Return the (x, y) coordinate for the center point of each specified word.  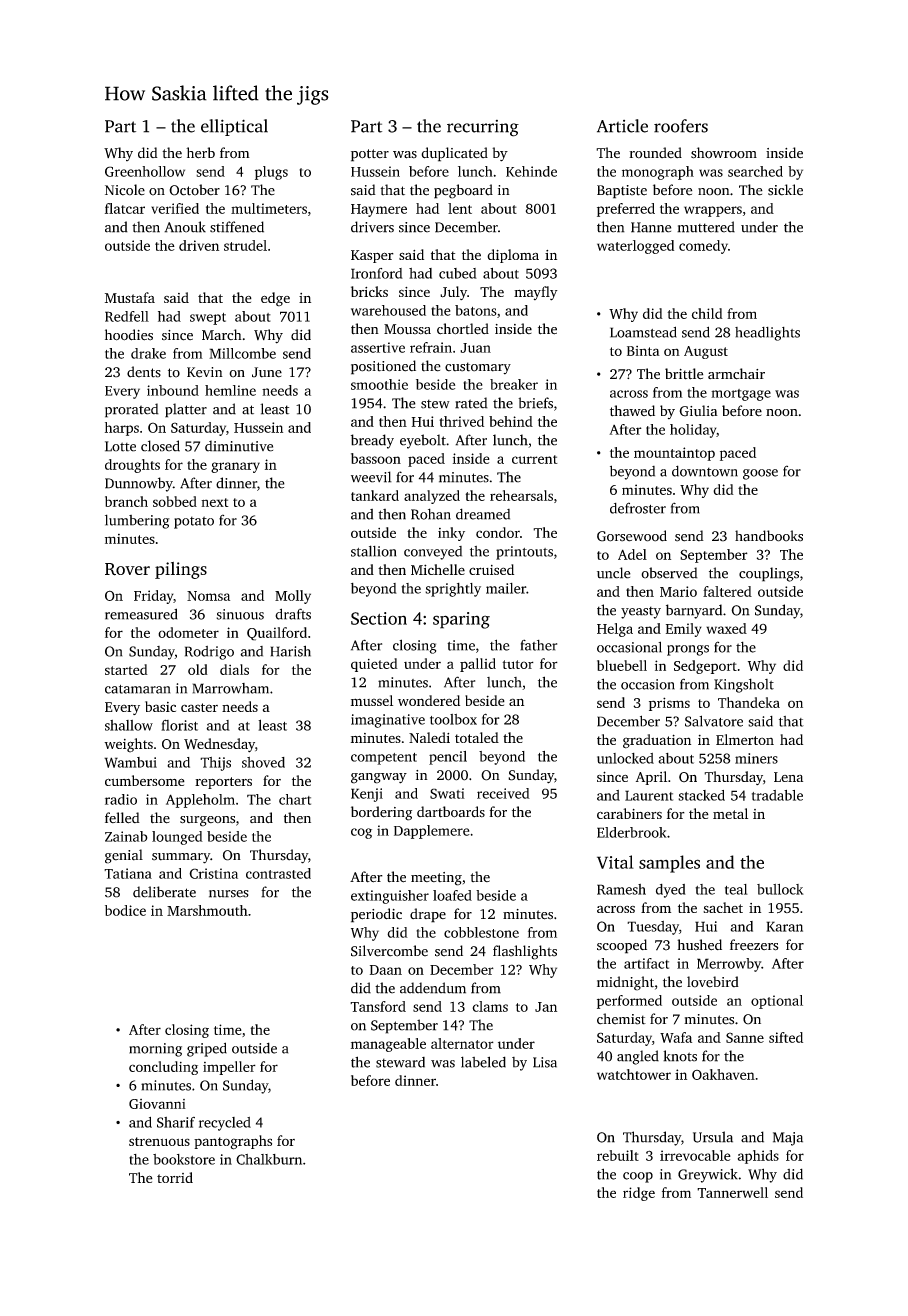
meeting (436, 879)
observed (669, 573)
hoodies (129, 335)
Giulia (698, 411)
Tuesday (653, 928)
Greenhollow (145, 171)
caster (199, 707)
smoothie (379, 384)
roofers (681, 126)
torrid (175, 1177)
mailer (506, 588)
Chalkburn (269, 1159)
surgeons (207, 821)
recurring (483, 128)
